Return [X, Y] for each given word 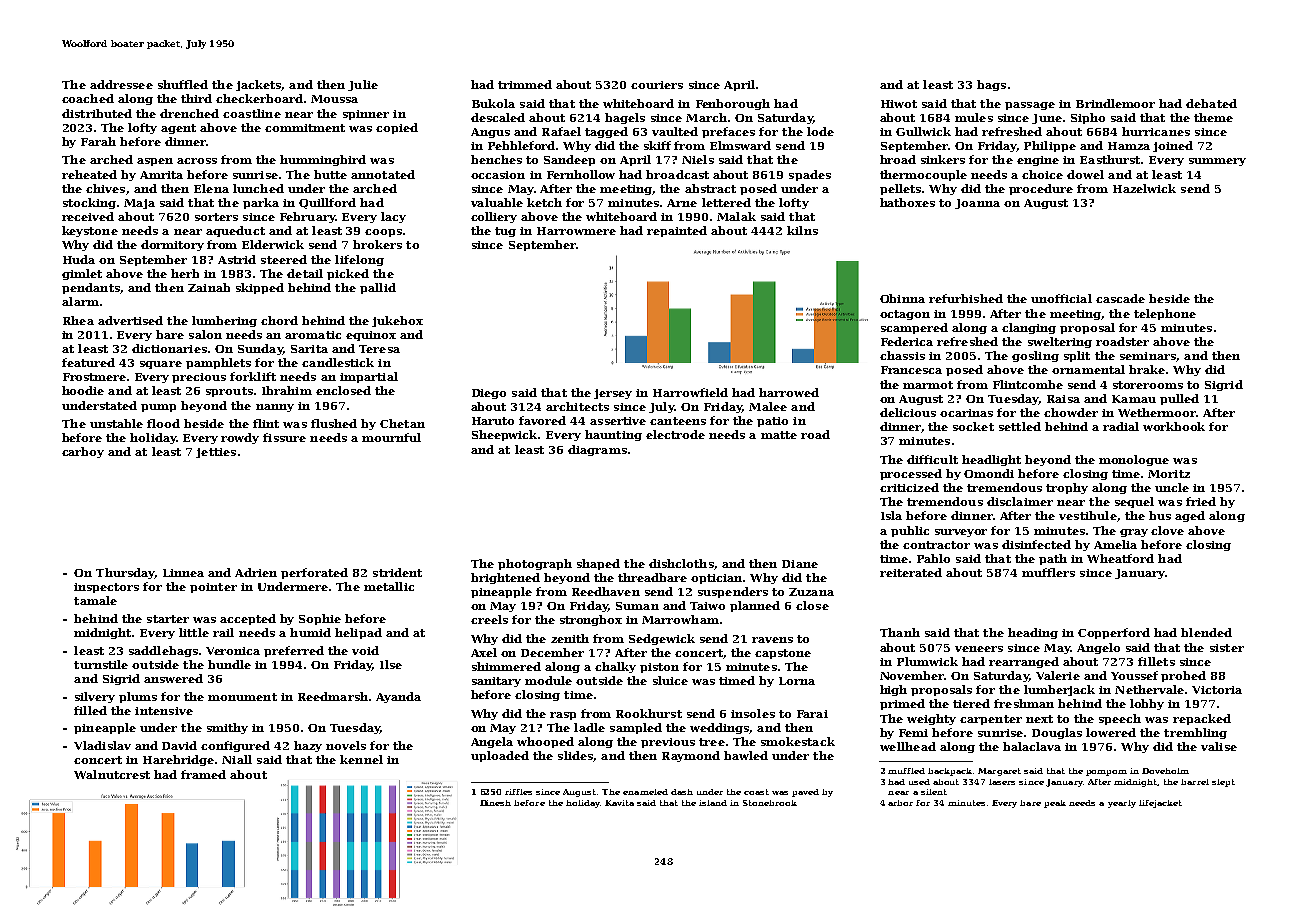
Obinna [902, 298]
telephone [1165, 314]
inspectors [106, 588]
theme [1213, 117]
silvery [95, 697]
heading [1033, 633]
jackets [258, 85]
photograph [535, 564]
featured [88, 362]
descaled [498, 117]
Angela [492, 742]
